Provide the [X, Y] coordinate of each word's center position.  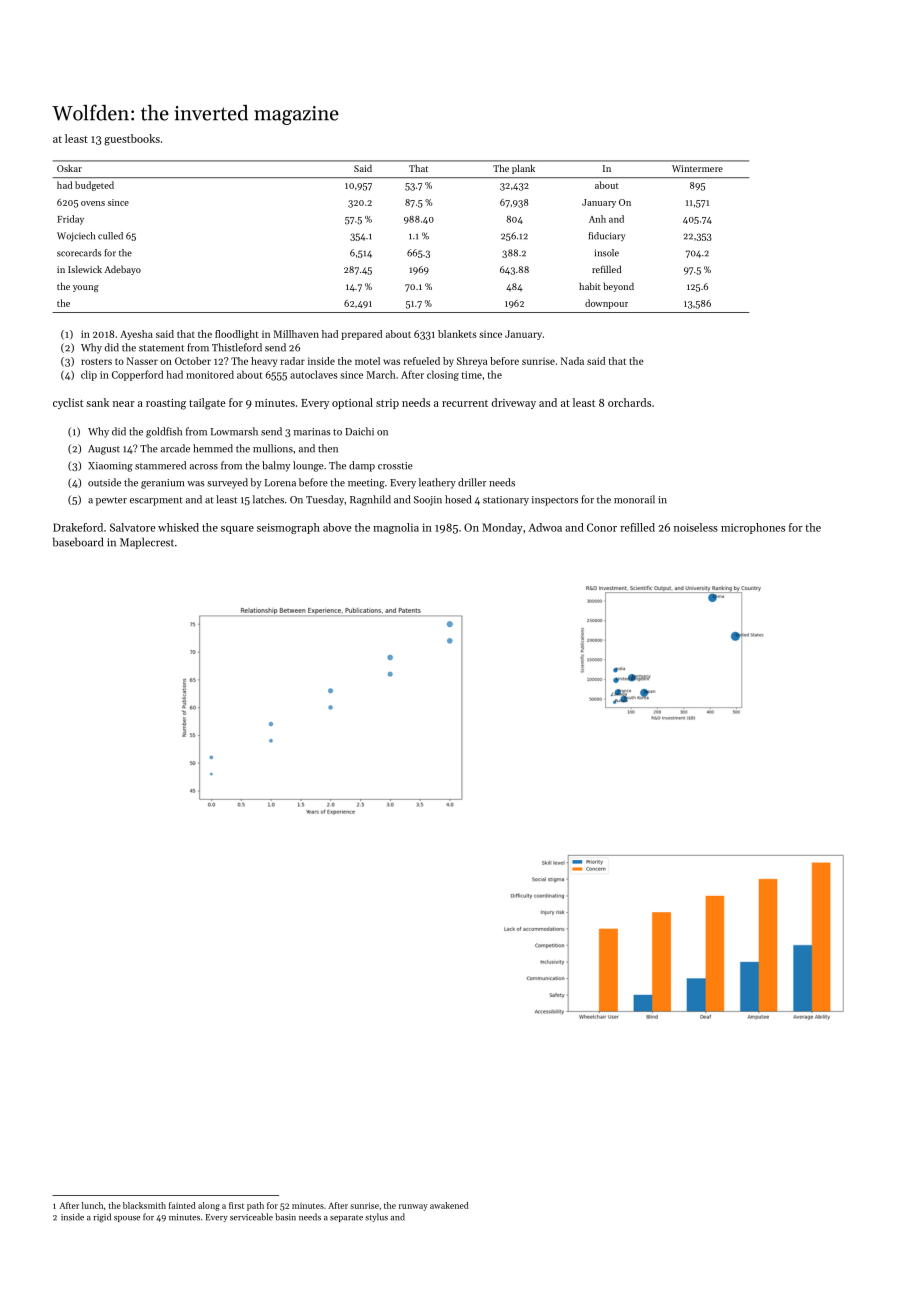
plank [523, 169]
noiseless [696, 527]
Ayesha [136, 335]
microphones [753, 528]
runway [413, 1207]
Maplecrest [147, 543]
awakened [449, 1205]
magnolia [396, 528]
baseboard [78, 542]
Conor [602, 527]
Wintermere [697, 168]
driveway [514, 403]
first [236, 1205]
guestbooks [132, 140]
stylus [376, 1217]
